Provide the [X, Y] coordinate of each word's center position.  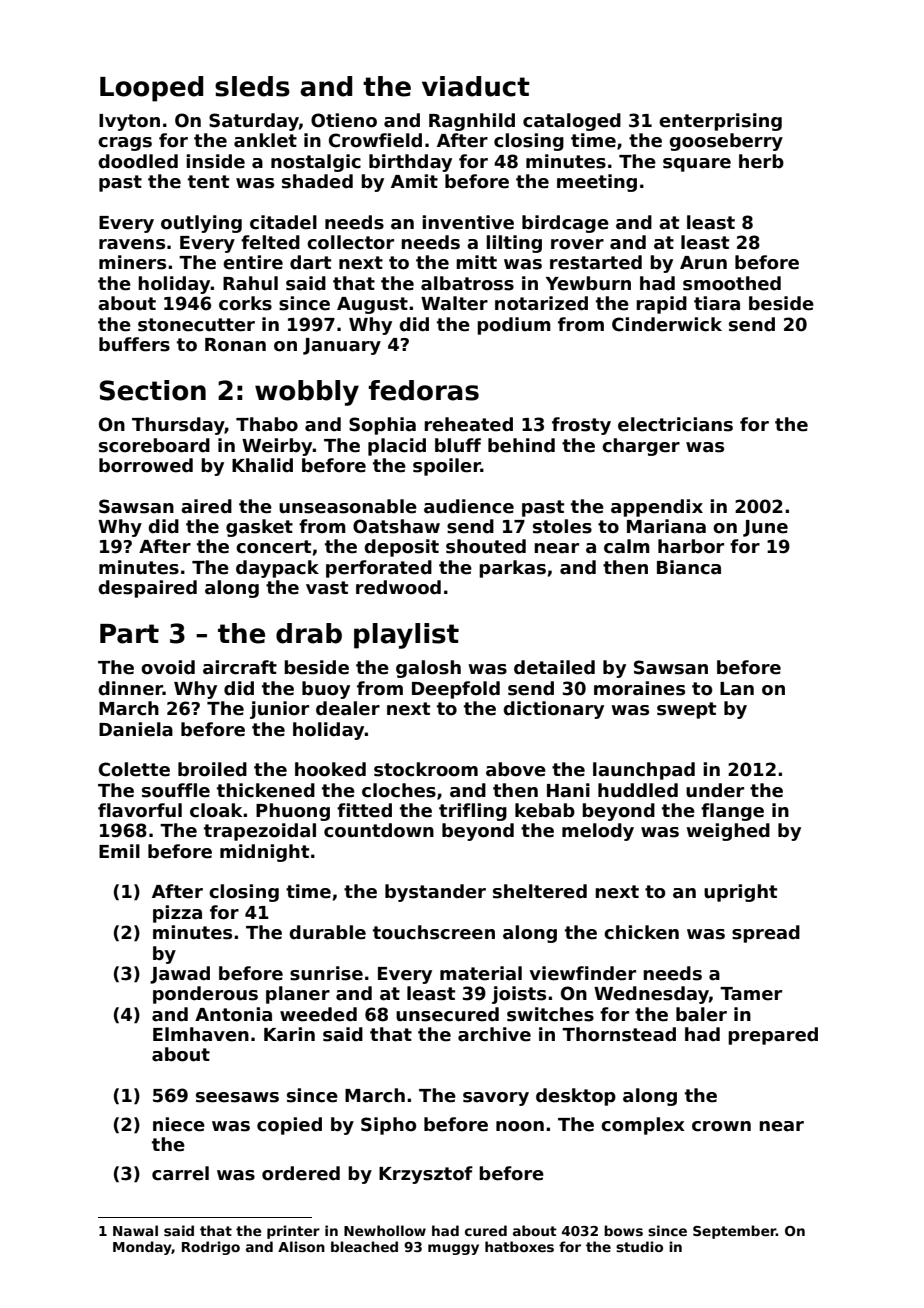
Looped [151, 89]
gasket [259, 528]
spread [766, 934]
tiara [717, 303]
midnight [264, 853]
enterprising [720, 122]
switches [550, 1014]
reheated [468, 424]
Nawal [135, 1230]
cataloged [572, 122]
